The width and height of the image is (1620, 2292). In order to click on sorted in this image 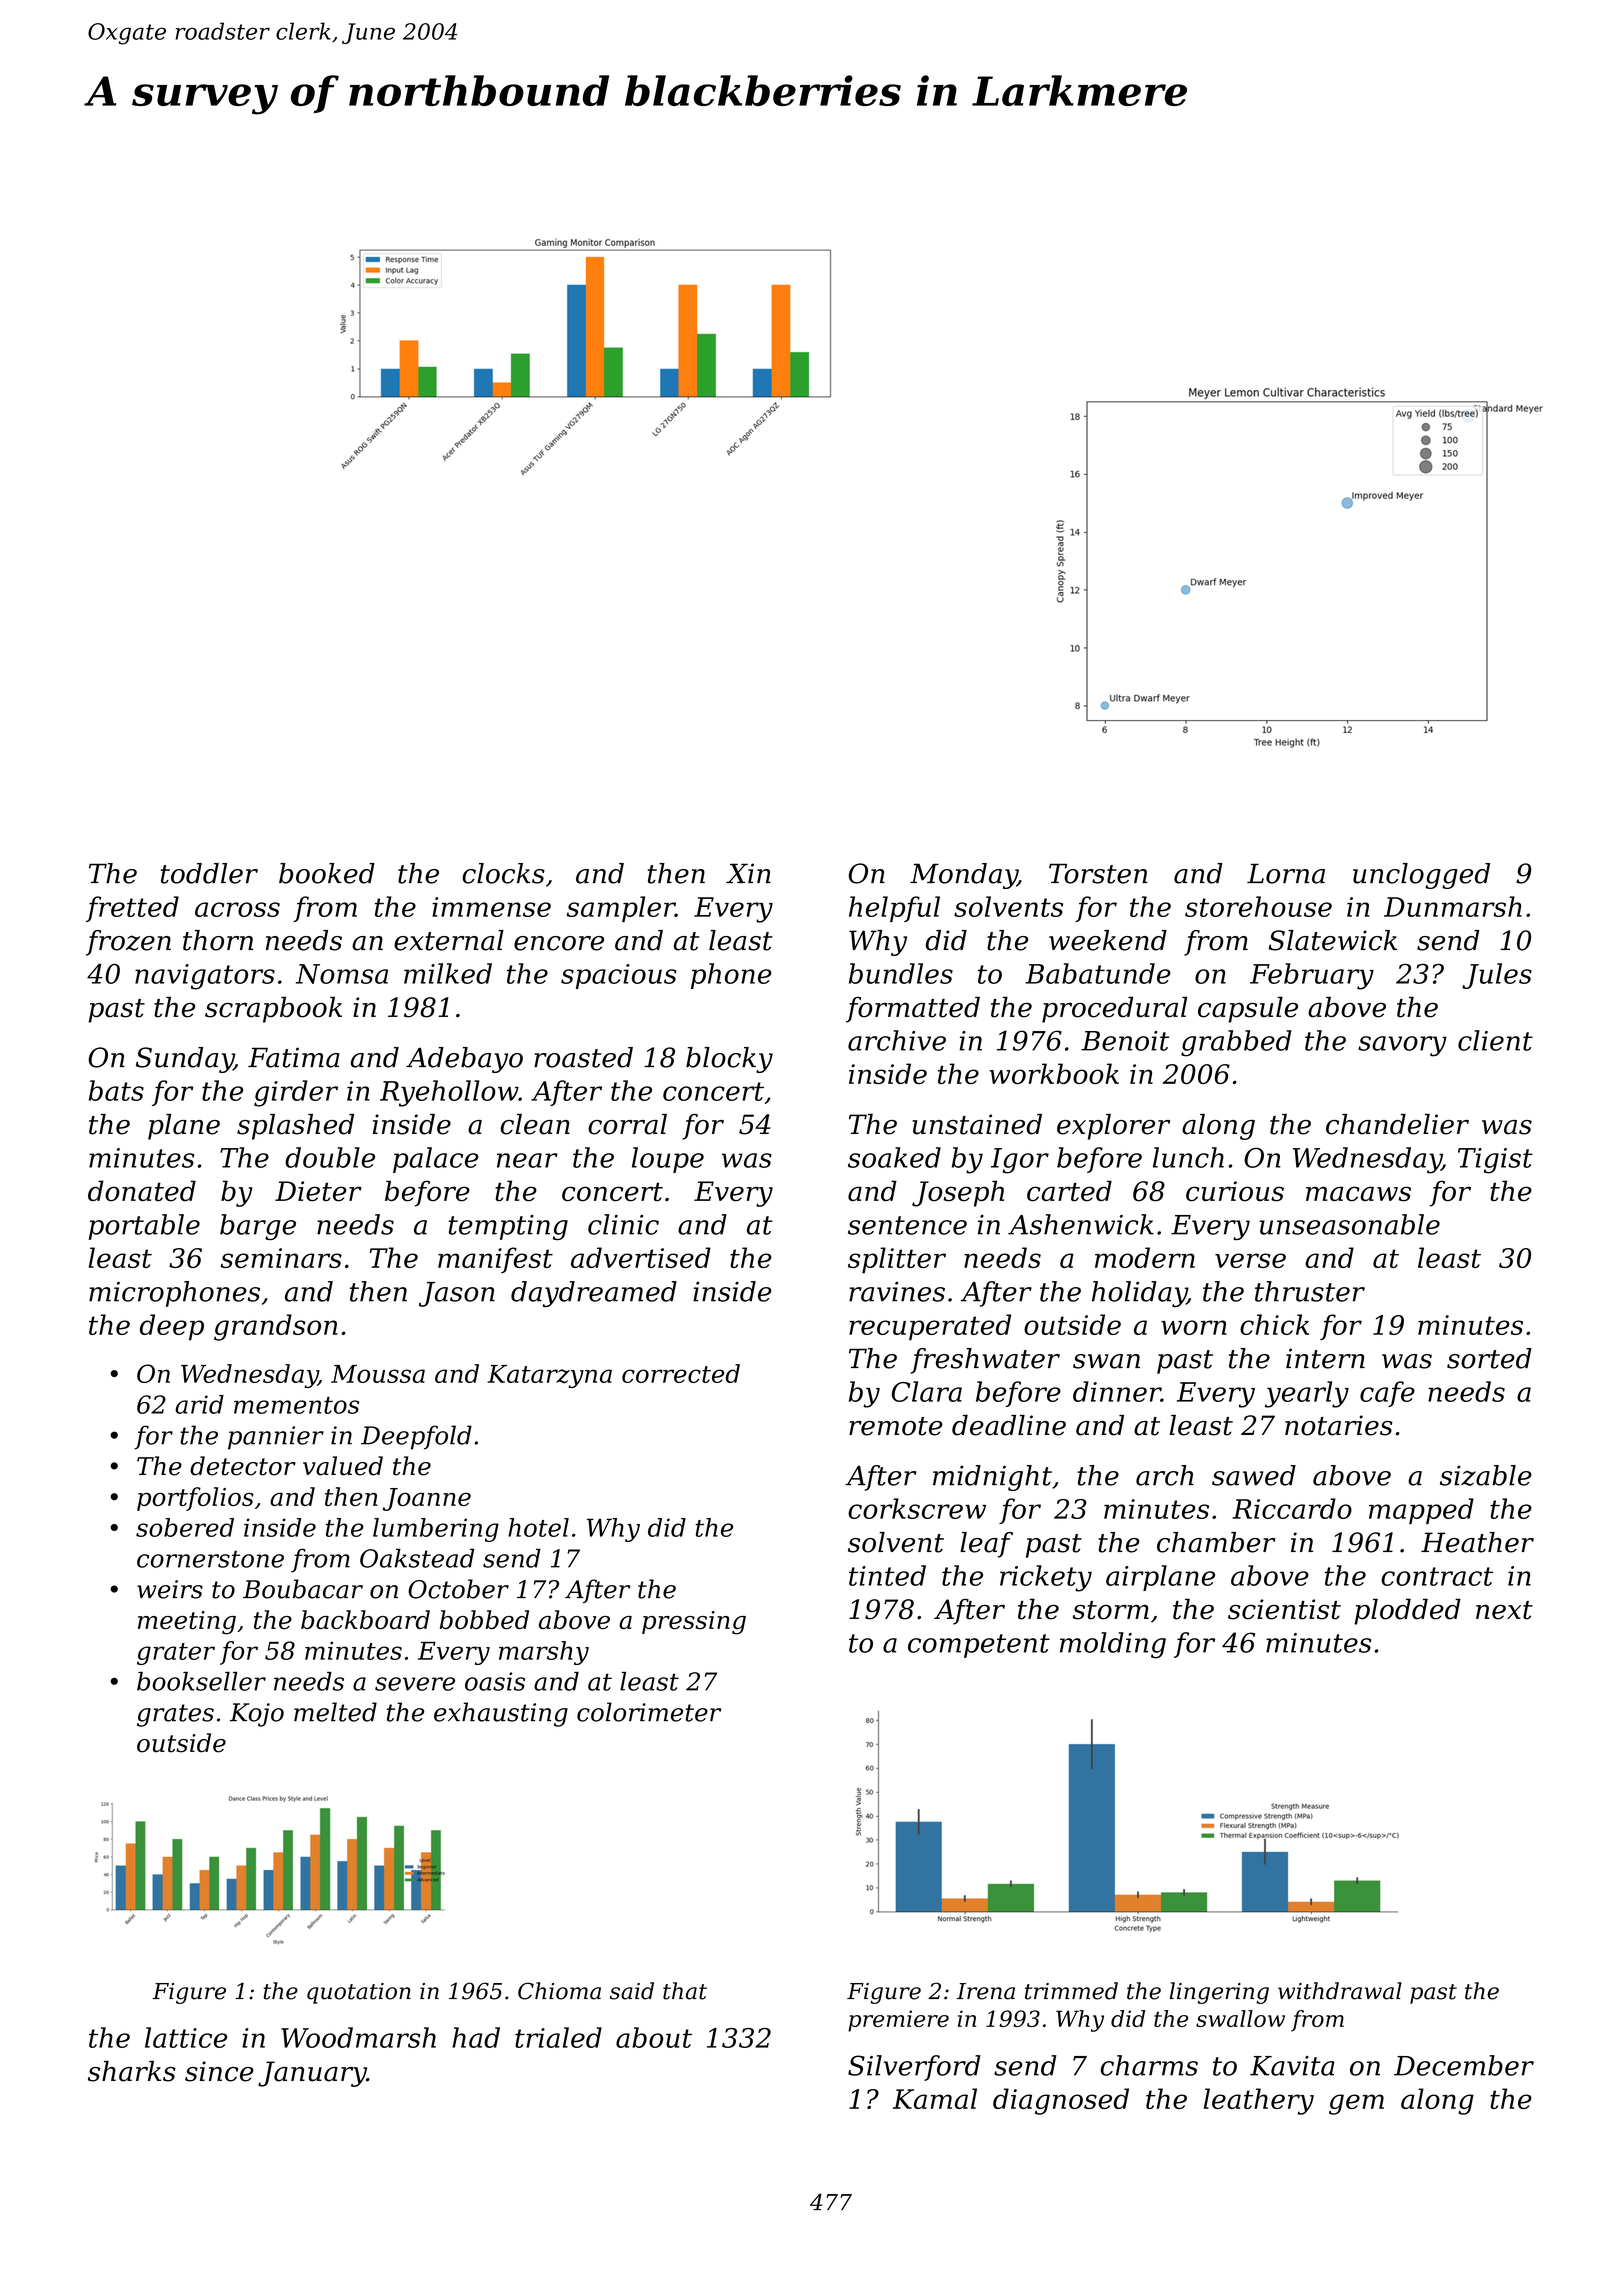, I will do `click(1489, 1358)`.
